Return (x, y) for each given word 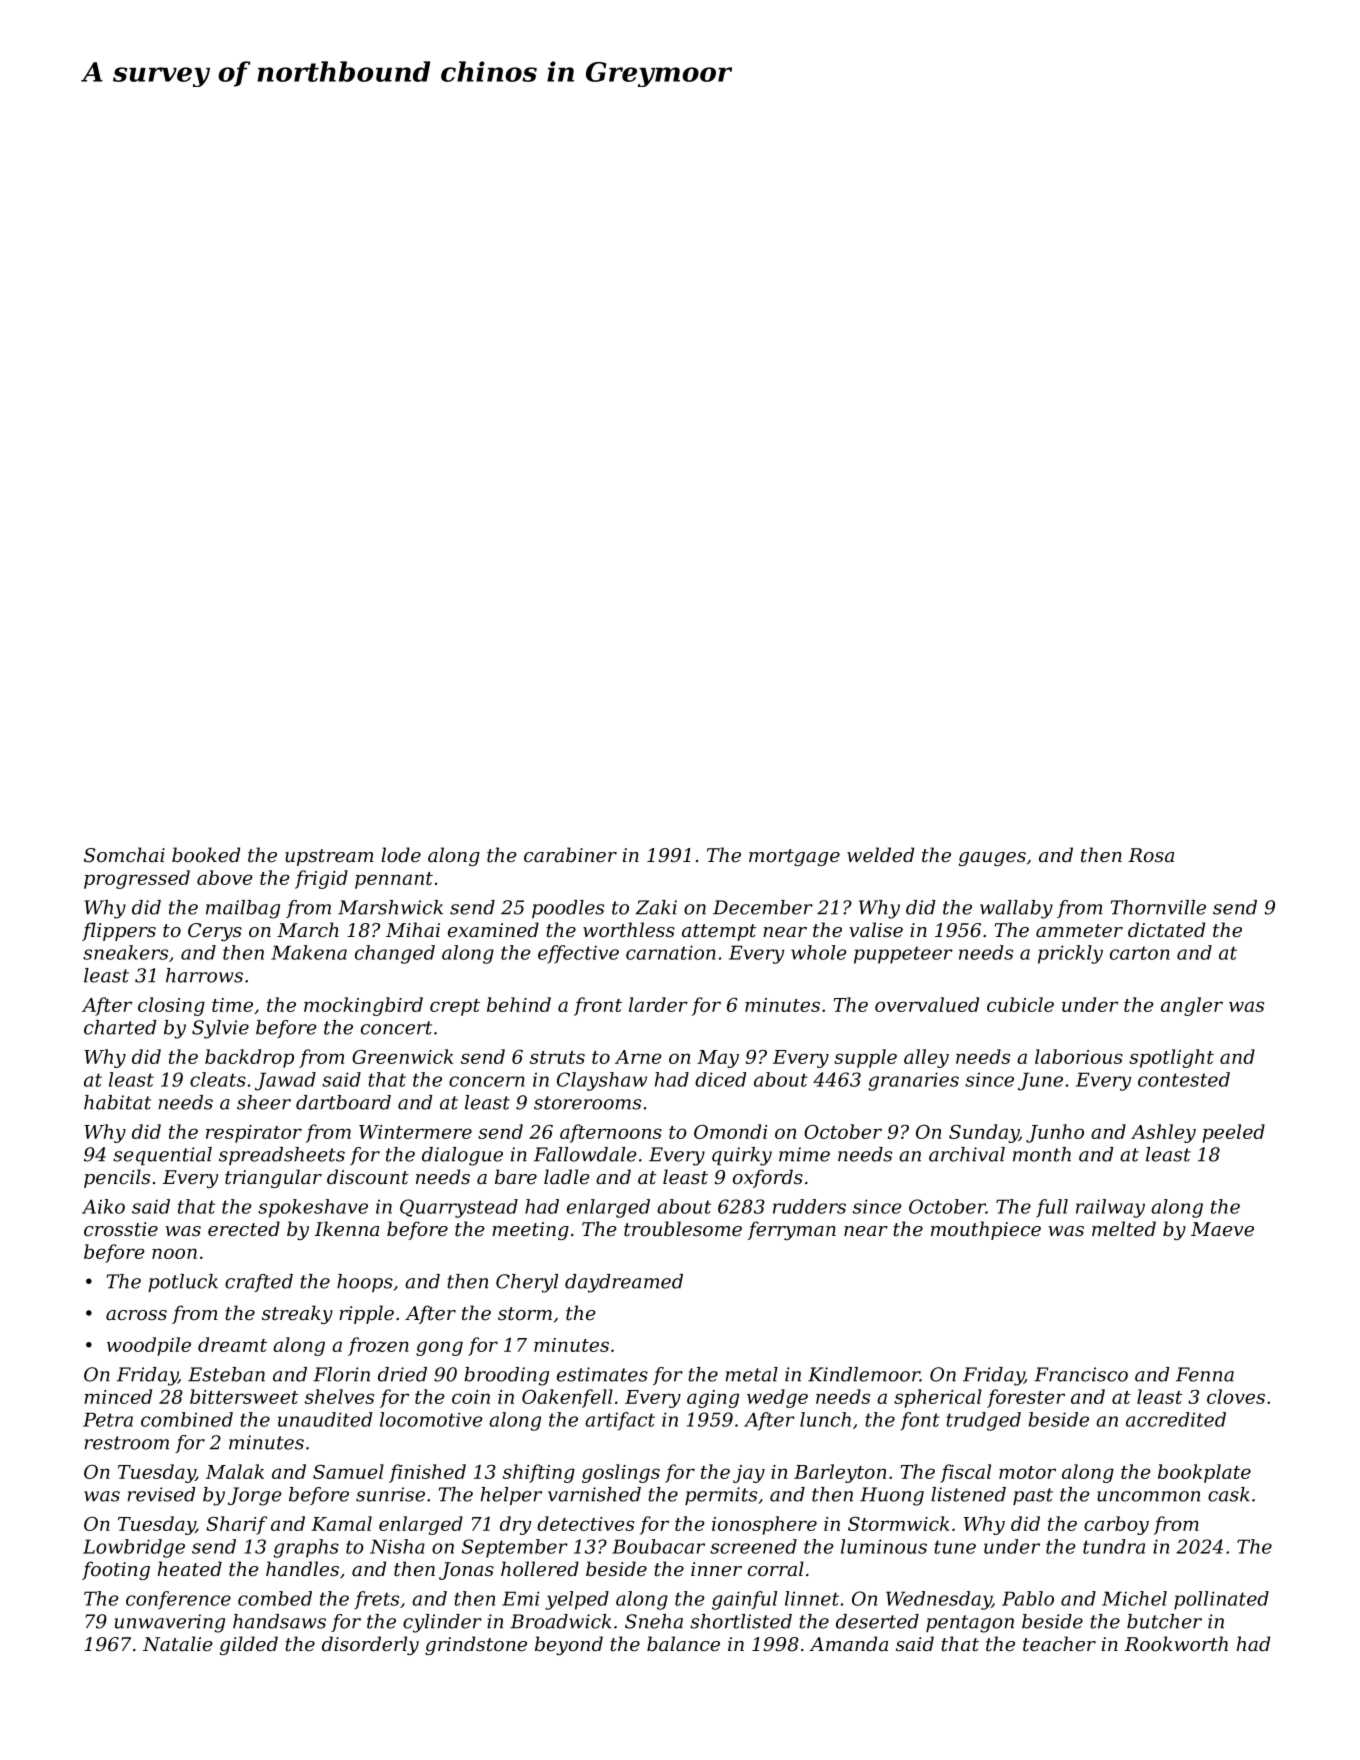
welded (880, 854)
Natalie (178, 1643)
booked (206, 854)
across (136, 1315)
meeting (530, 1231)
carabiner (570, 854)
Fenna (1205, 1374)
